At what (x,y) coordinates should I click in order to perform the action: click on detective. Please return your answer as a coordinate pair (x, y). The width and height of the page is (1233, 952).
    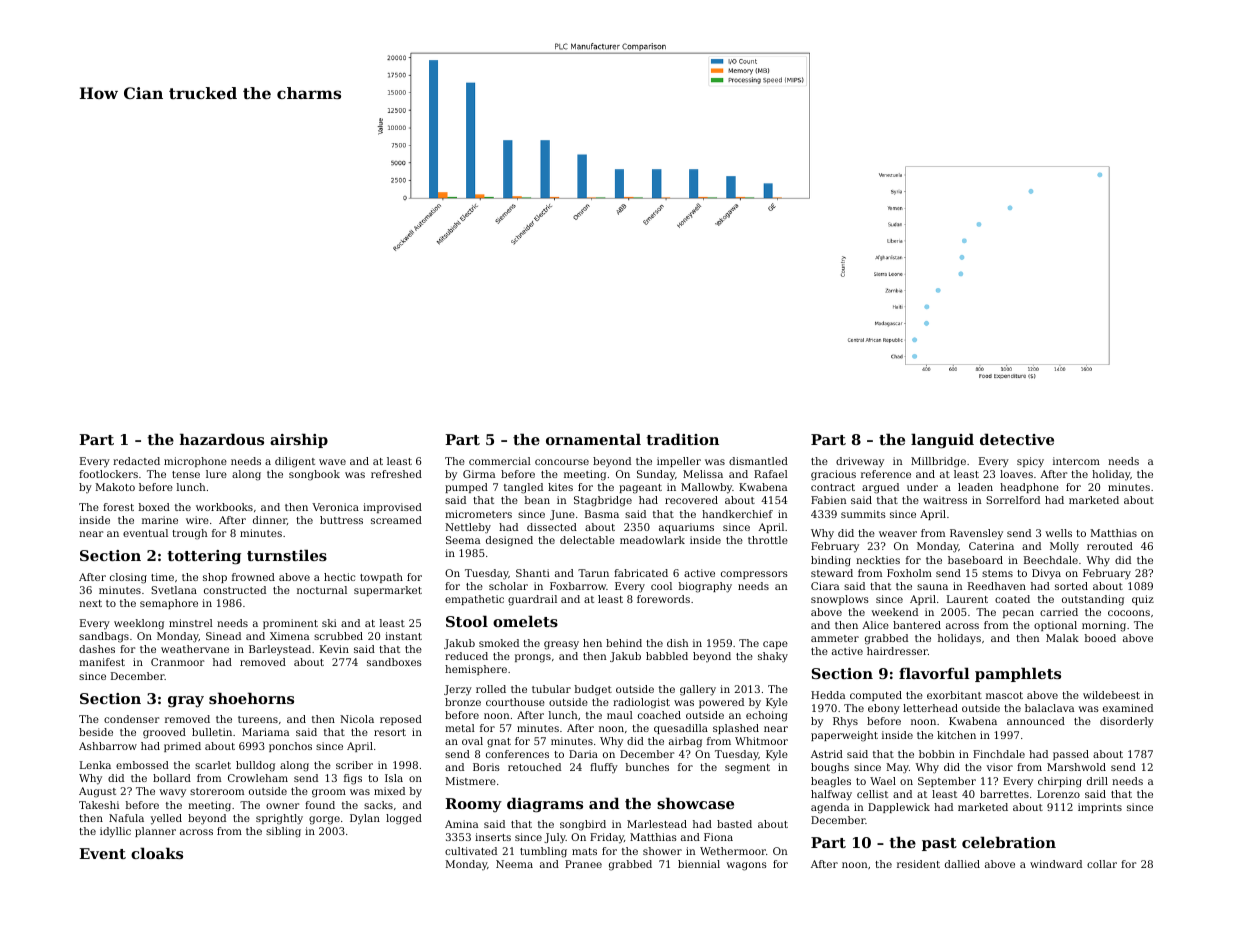
    Looking at the image, I should click on (1017, 439).
